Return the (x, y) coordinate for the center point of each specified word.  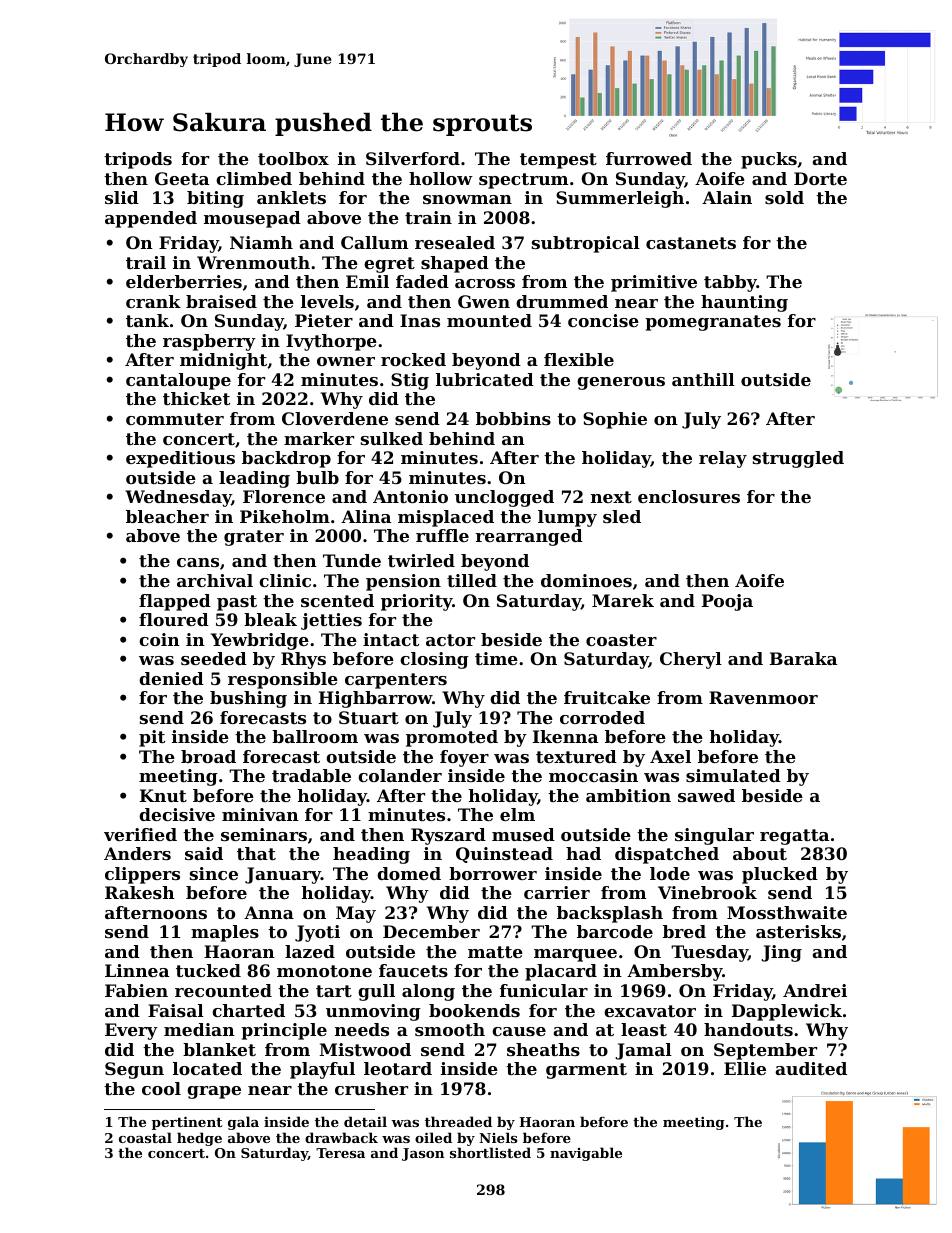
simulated (733, 775)
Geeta (182, 178)
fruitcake (607, 697)
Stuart (369, 717)
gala (243, 1123)
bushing (248, 699)
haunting (744, 303)
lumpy (567, 518)
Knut (163, 795)
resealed (455, 242)
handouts (748, 1029)
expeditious (180, 459)
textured (576, 756)
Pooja (727, 602)
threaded (458, 1121)
